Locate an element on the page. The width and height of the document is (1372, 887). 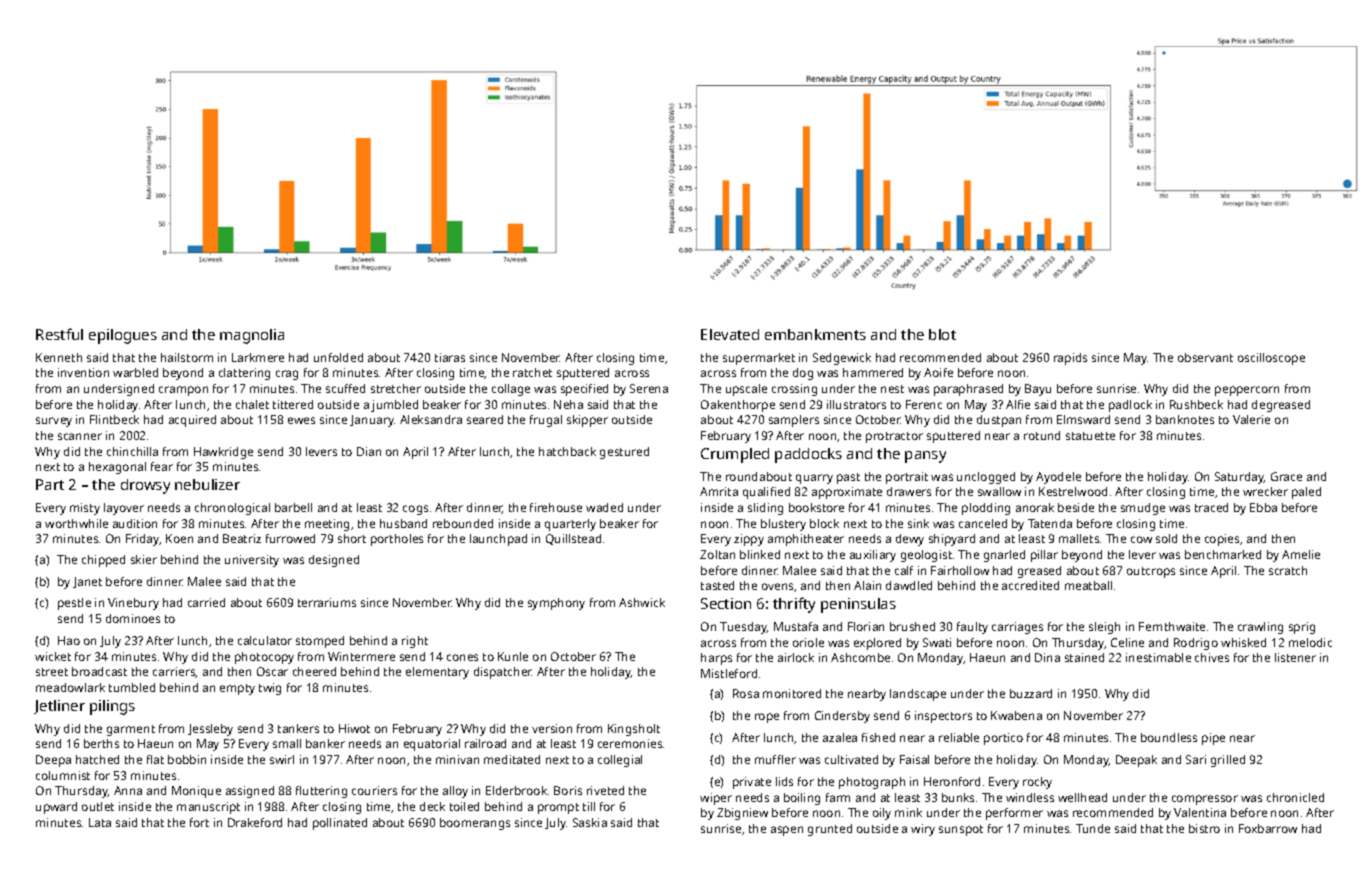
calculator is located at coordinates (265, 640).
